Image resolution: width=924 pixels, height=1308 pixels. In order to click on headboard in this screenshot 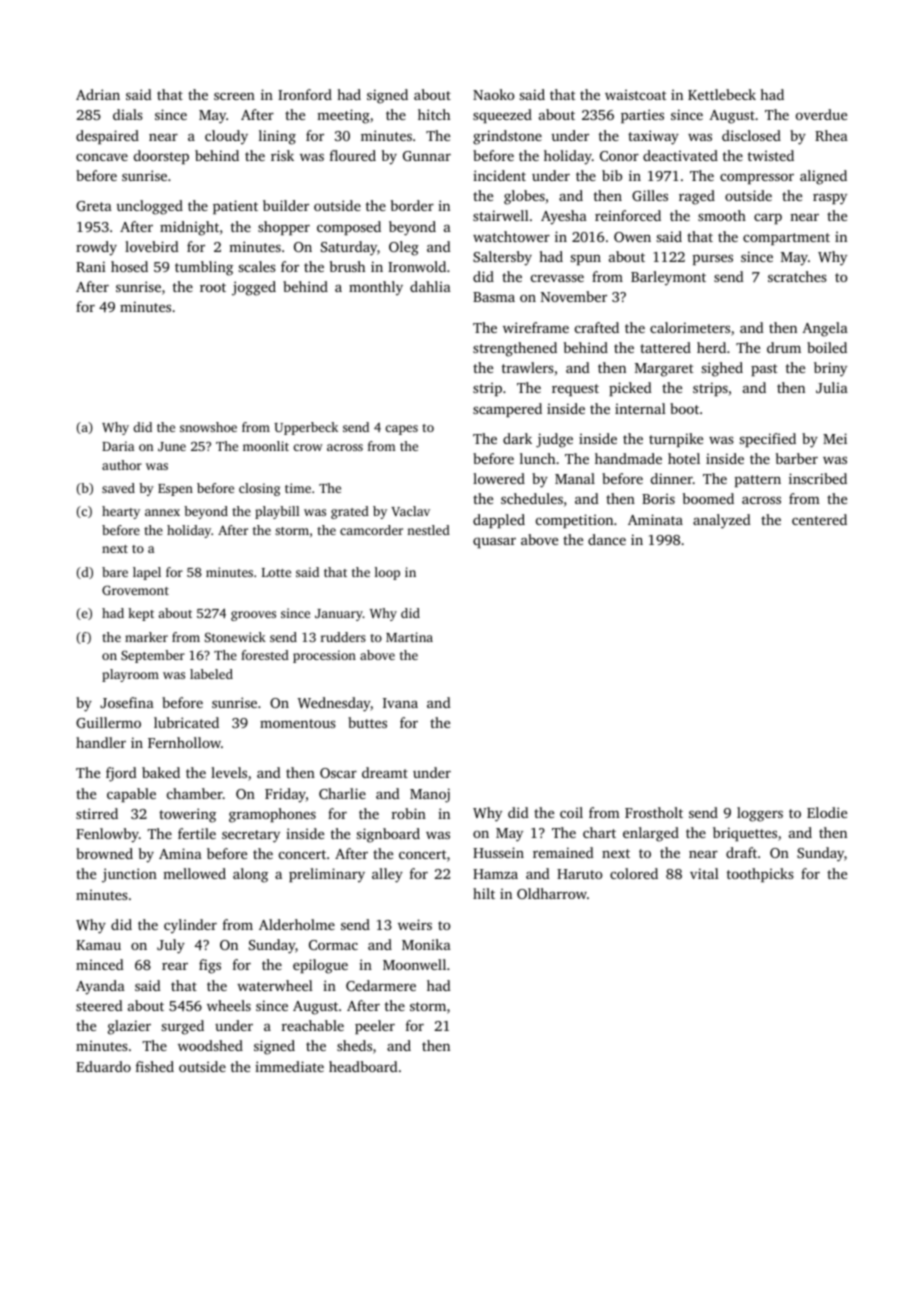, I will do `click(363, 1066)`.
